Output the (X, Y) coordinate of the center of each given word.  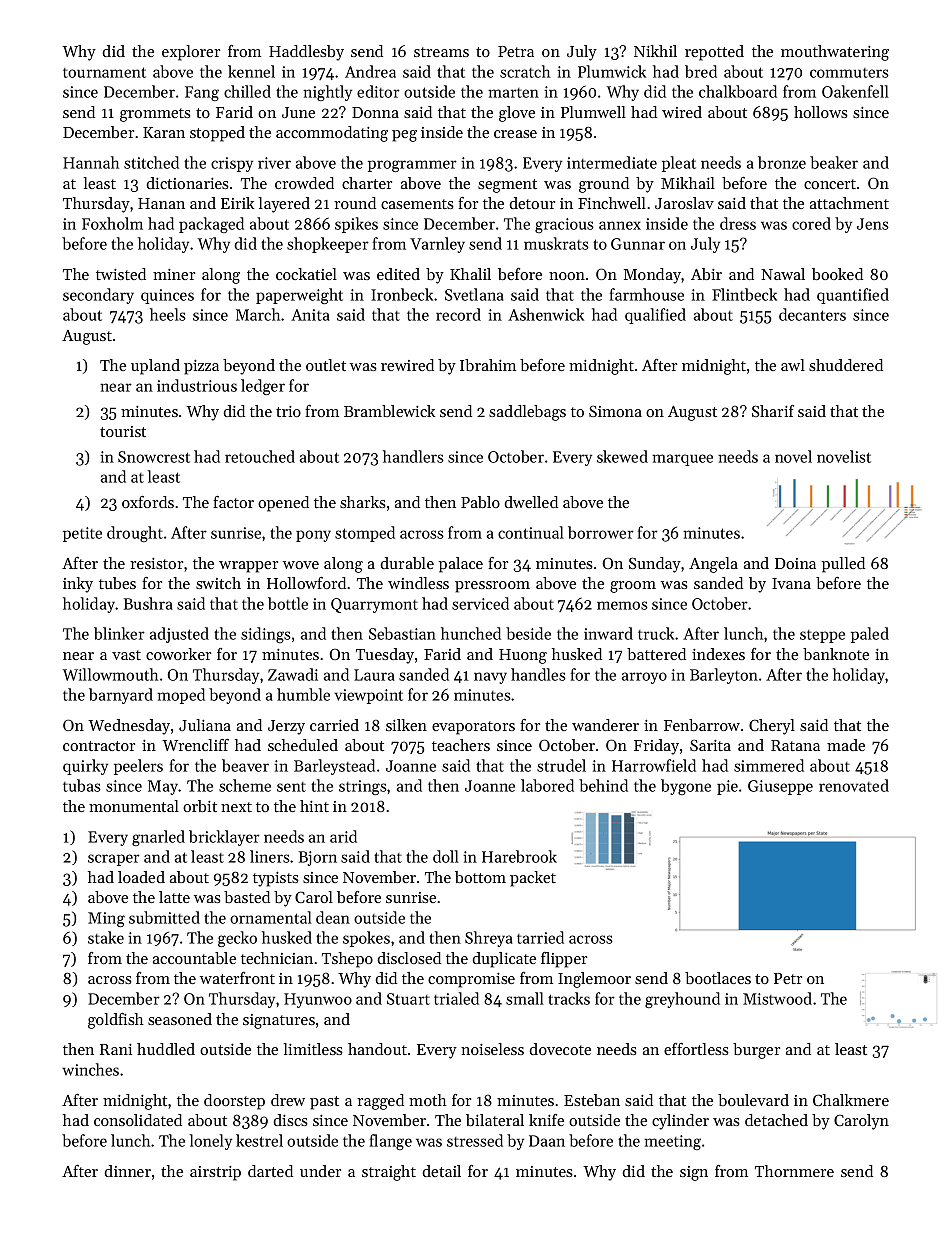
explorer (191, 53)
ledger (263, 387)
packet (533, 879)
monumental (134, 806)
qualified (655, 316)
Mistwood (777, 998)
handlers (413, 456)
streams (441, 52)
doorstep (234, 1102)
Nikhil (655, 51)
